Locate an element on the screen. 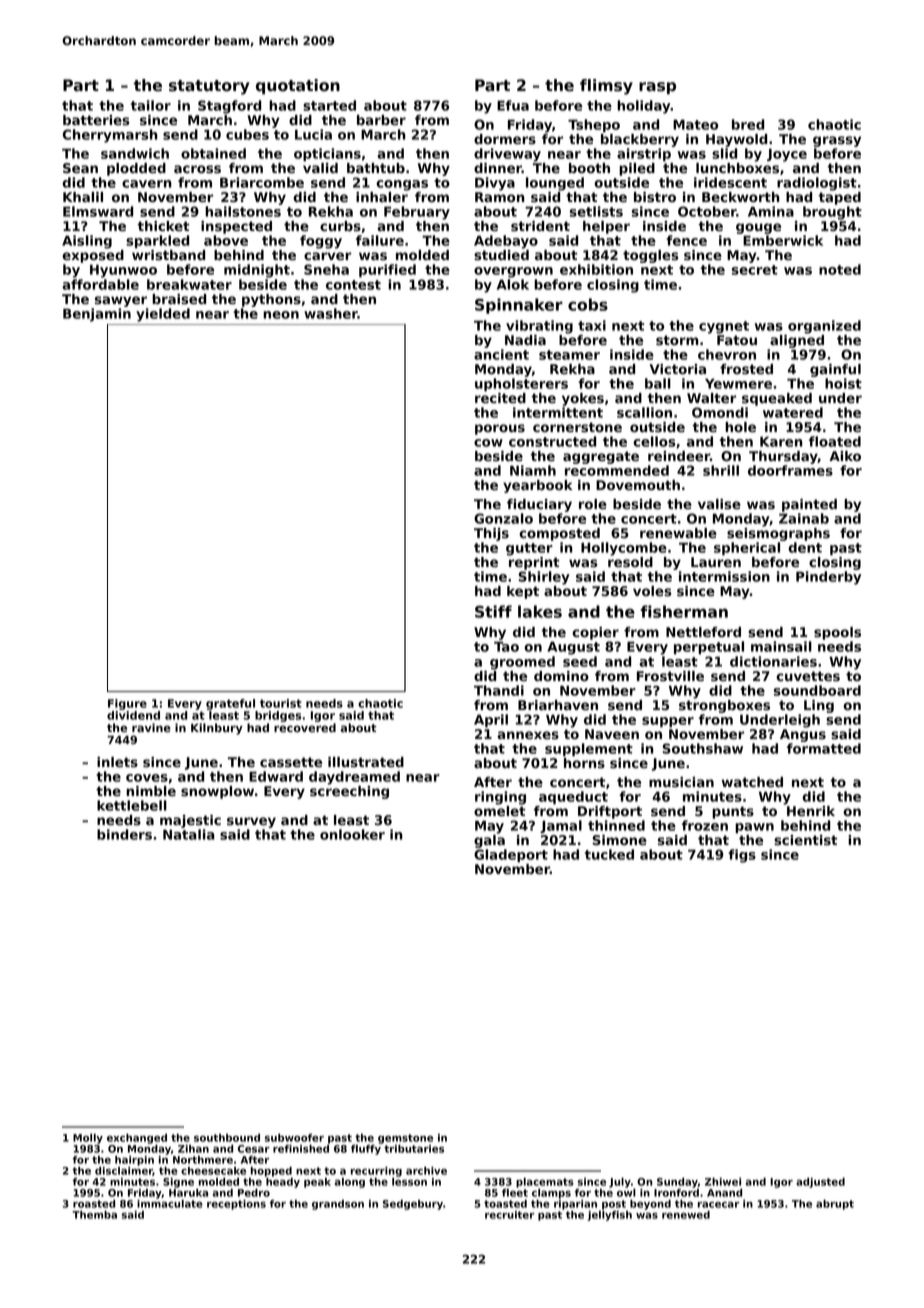 The width and height of the screenshot is (924, 1308). yearbook is located at coordinates (538, 486).
